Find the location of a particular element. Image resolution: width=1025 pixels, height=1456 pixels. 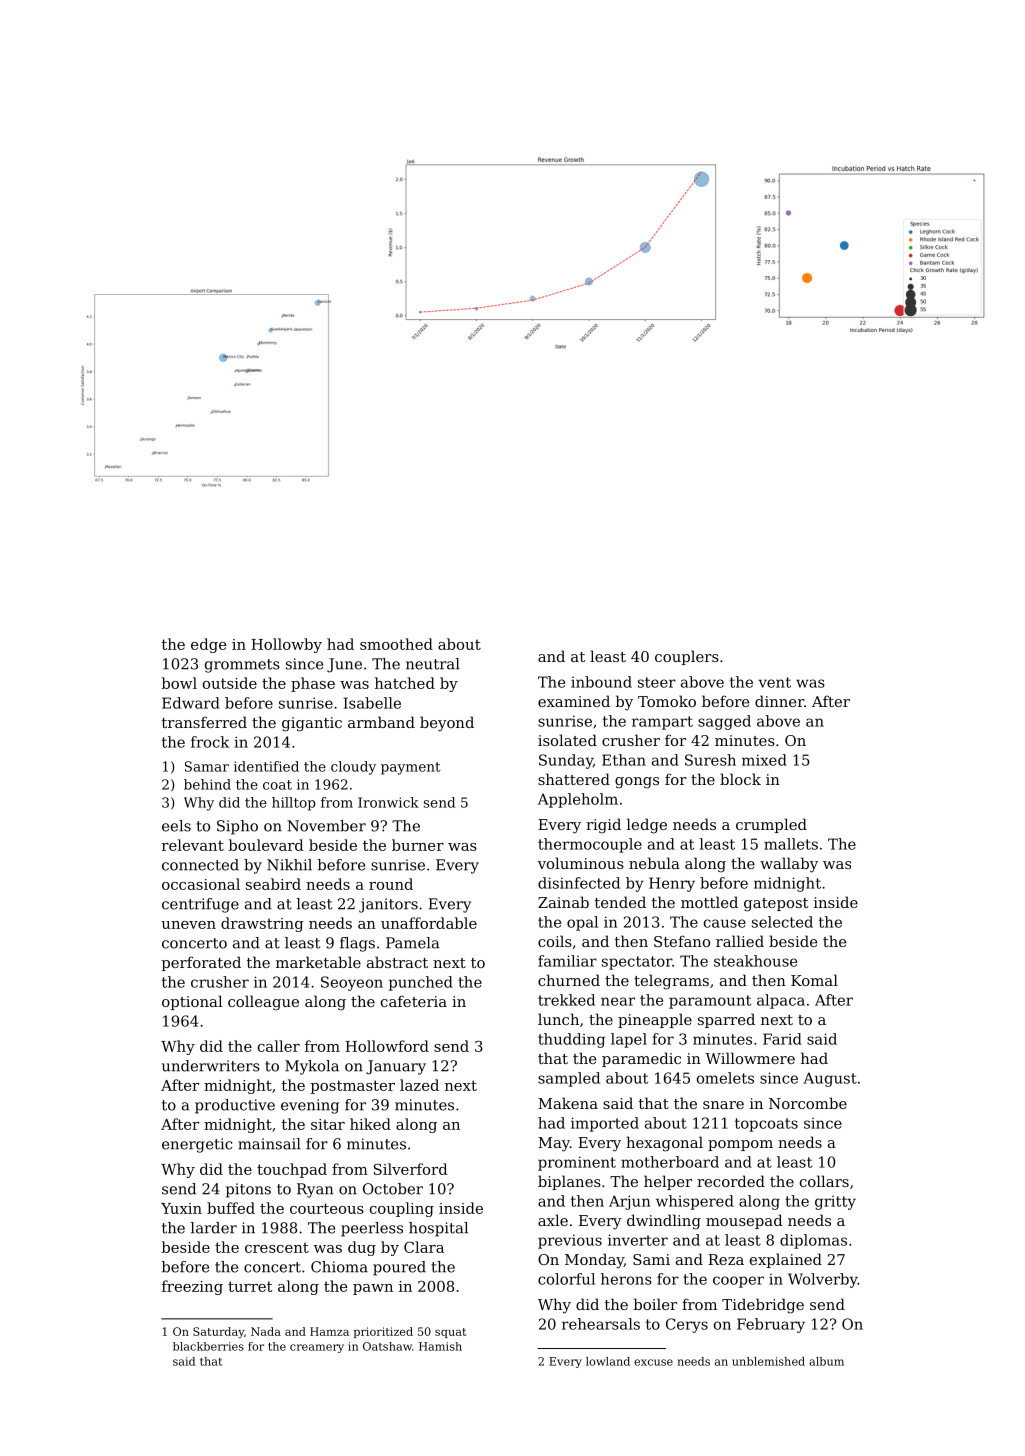

mixed is located at coordinates (764, 760).
